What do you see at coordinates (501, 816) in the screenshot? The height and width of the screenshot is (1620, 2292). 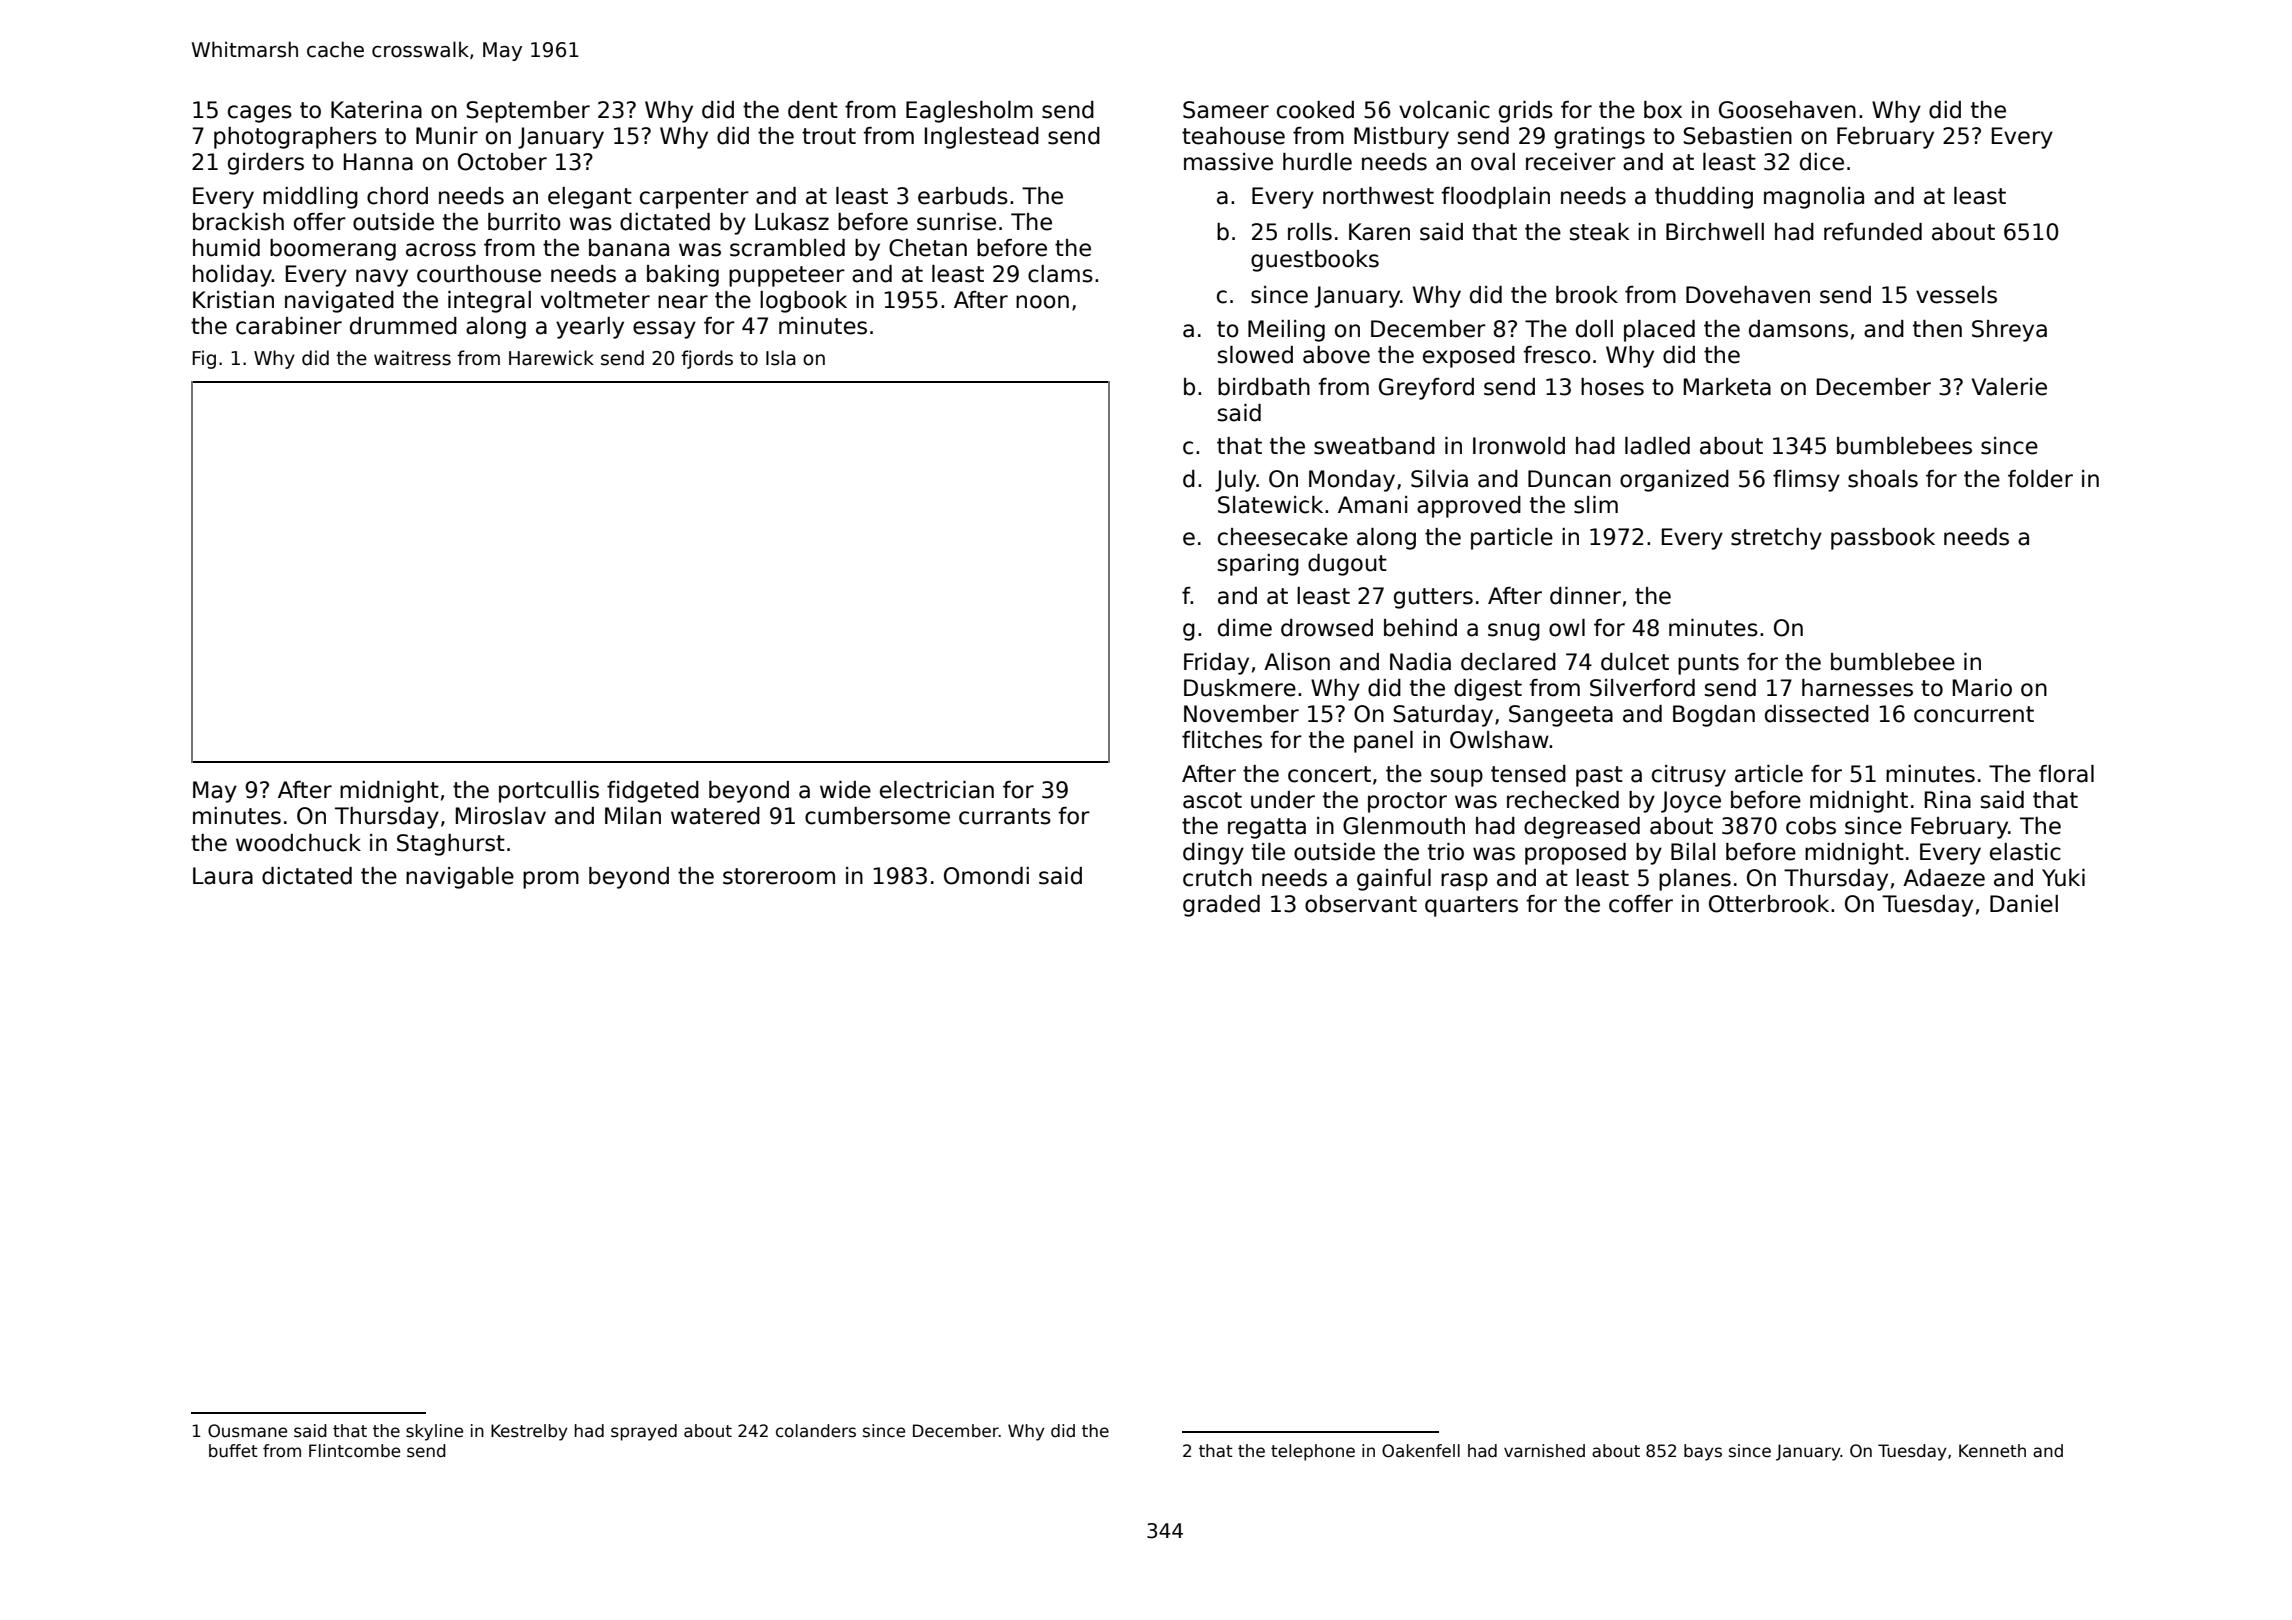 I see `Miroslav` at bounding box center [501, 816].
